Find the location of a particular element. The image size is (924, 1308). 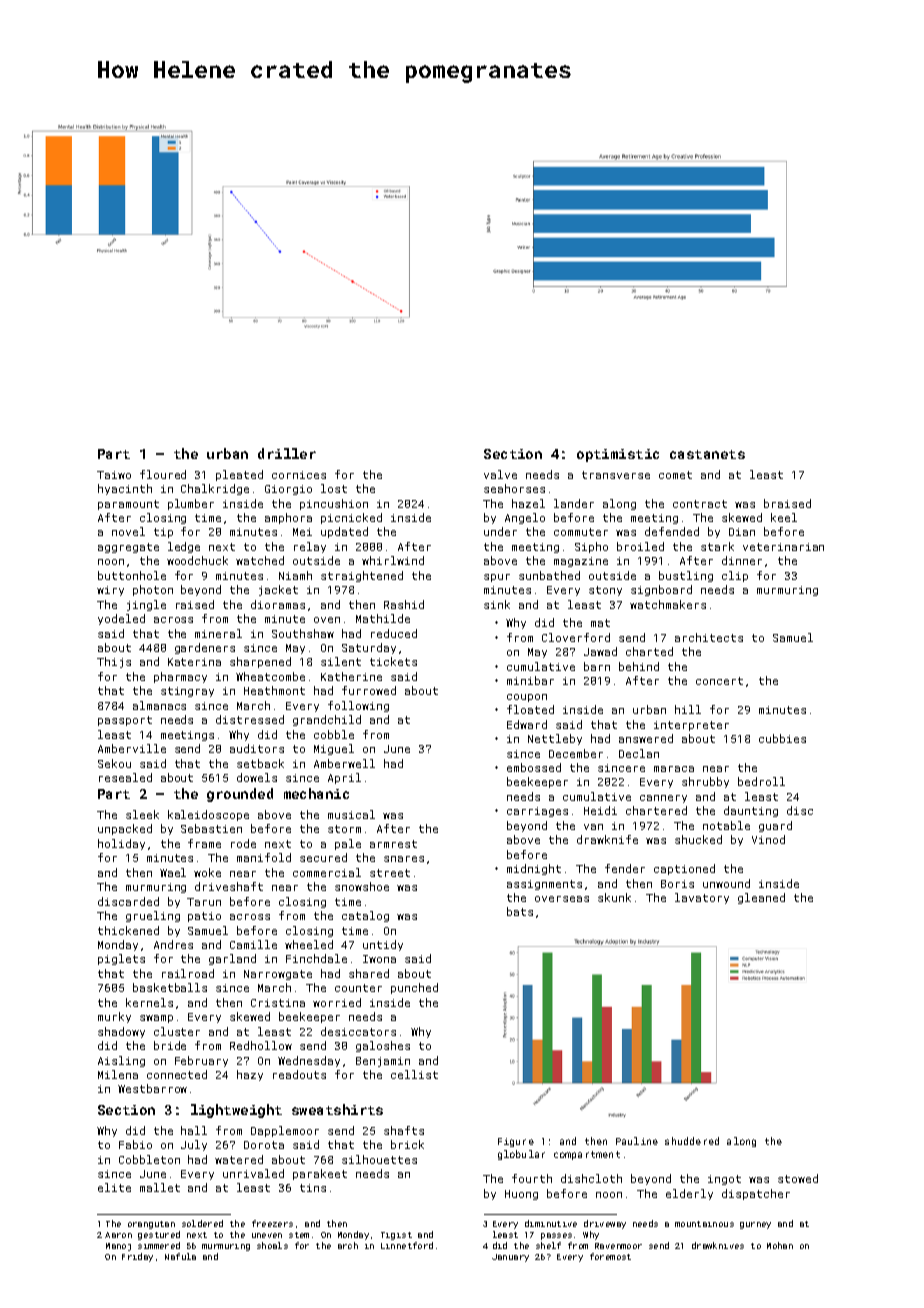

aggregate is located at coordinates (128, 548).
